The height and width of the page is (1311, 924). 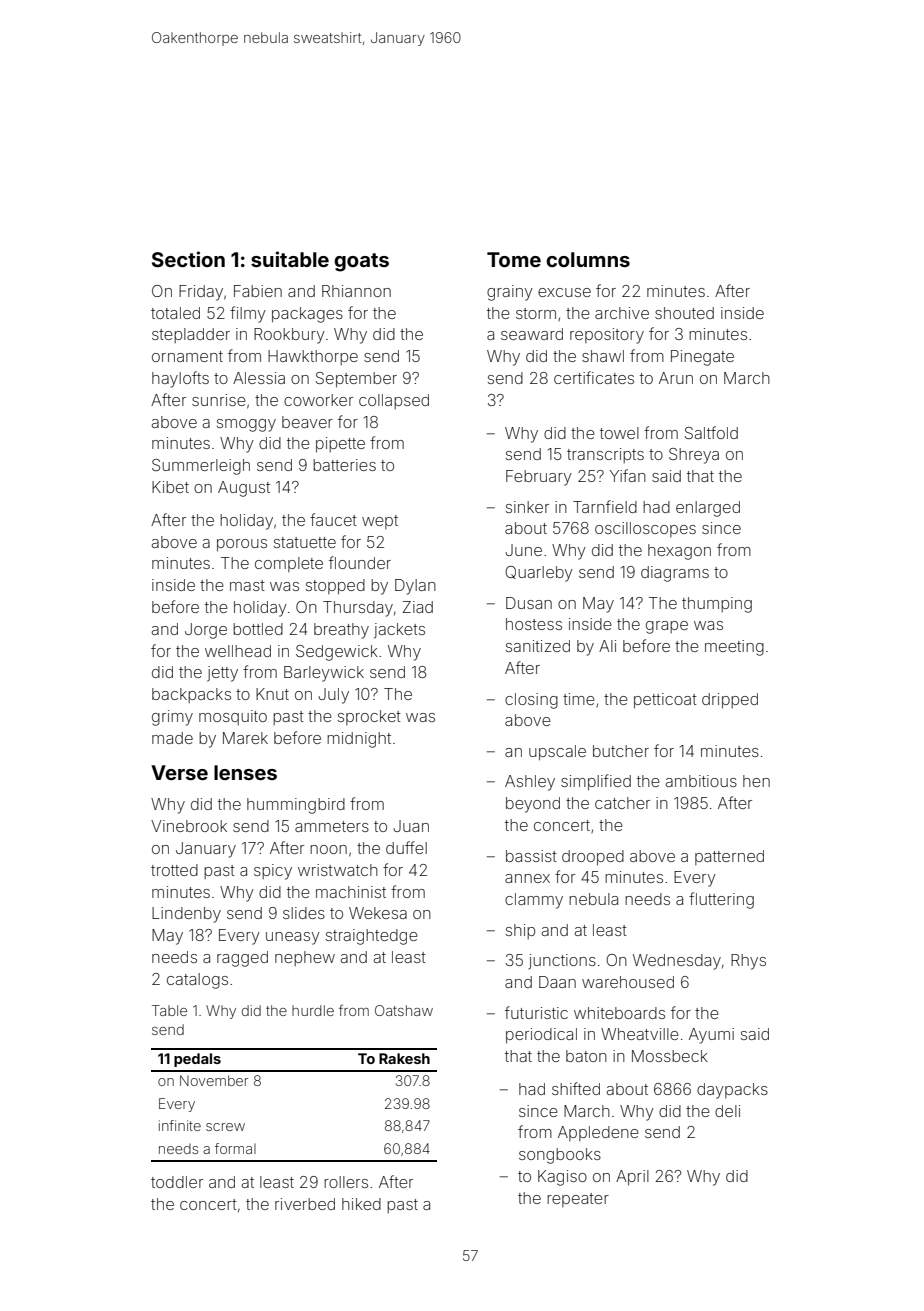 I want to click on annex, so click(x=527, y=878).
